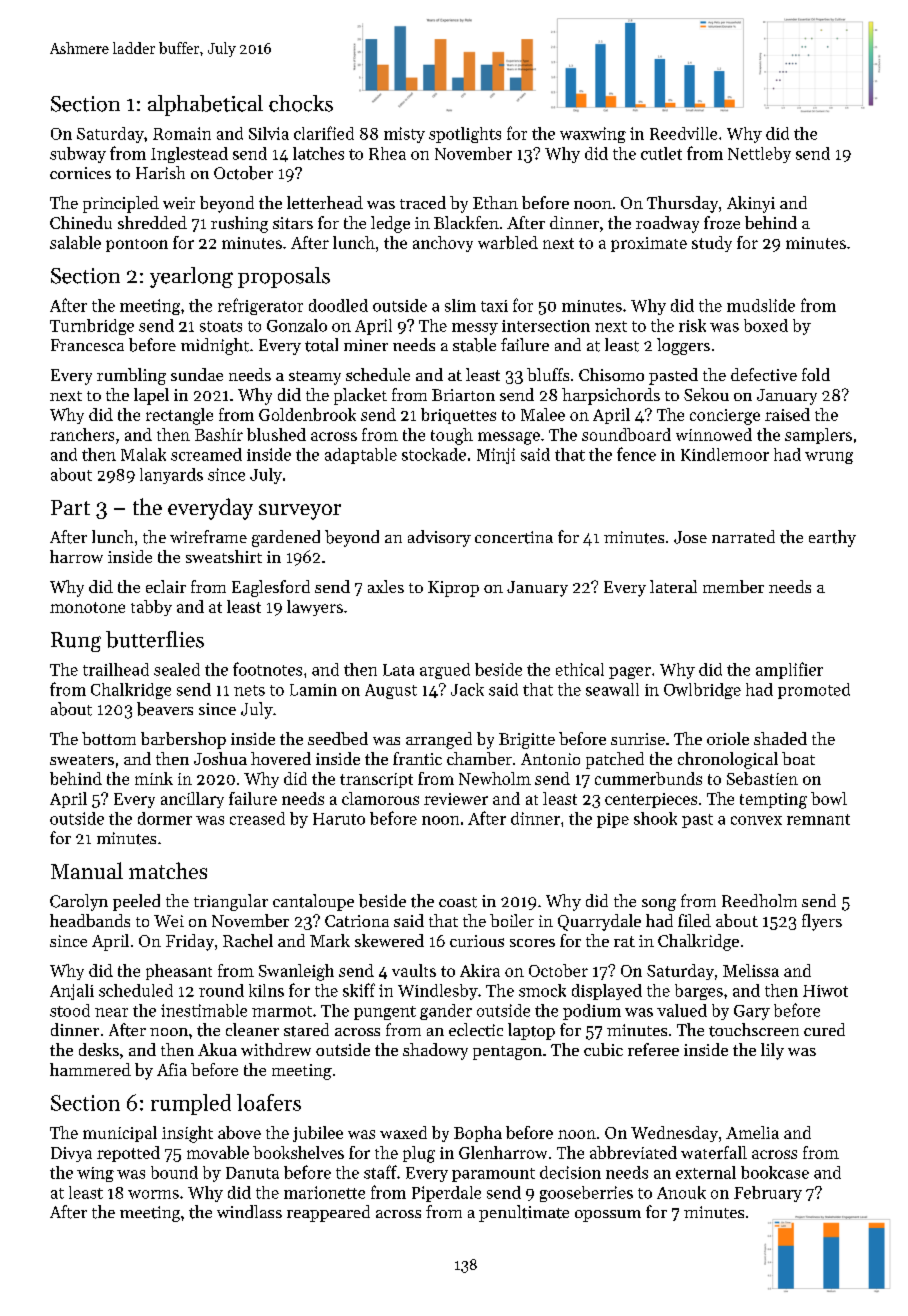  Describe the element at coordinates (419, 1154) in the screenshot. I see `plug` at that location.
